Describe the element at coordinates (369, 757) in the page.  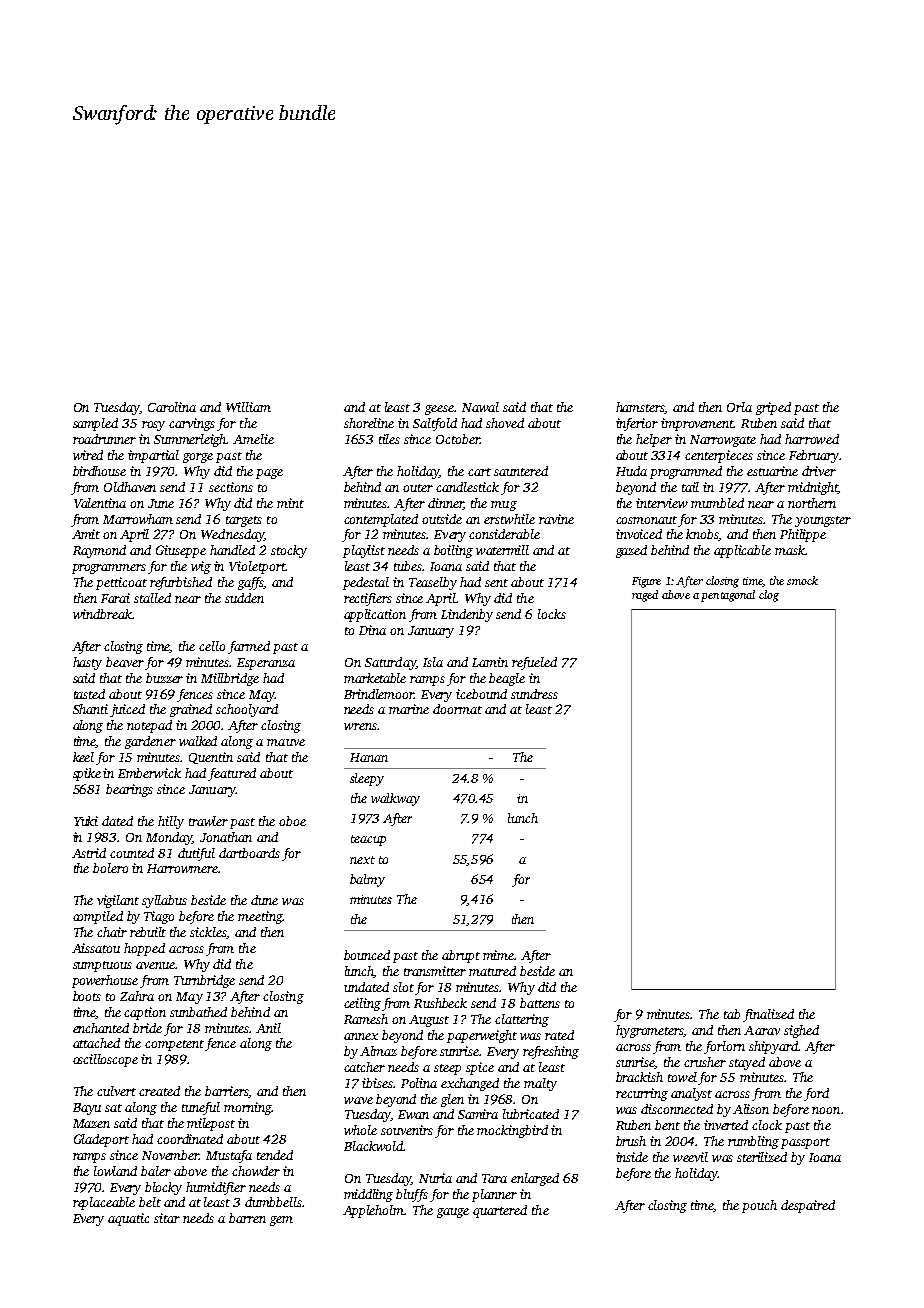
I see `Hanan` at that location.
